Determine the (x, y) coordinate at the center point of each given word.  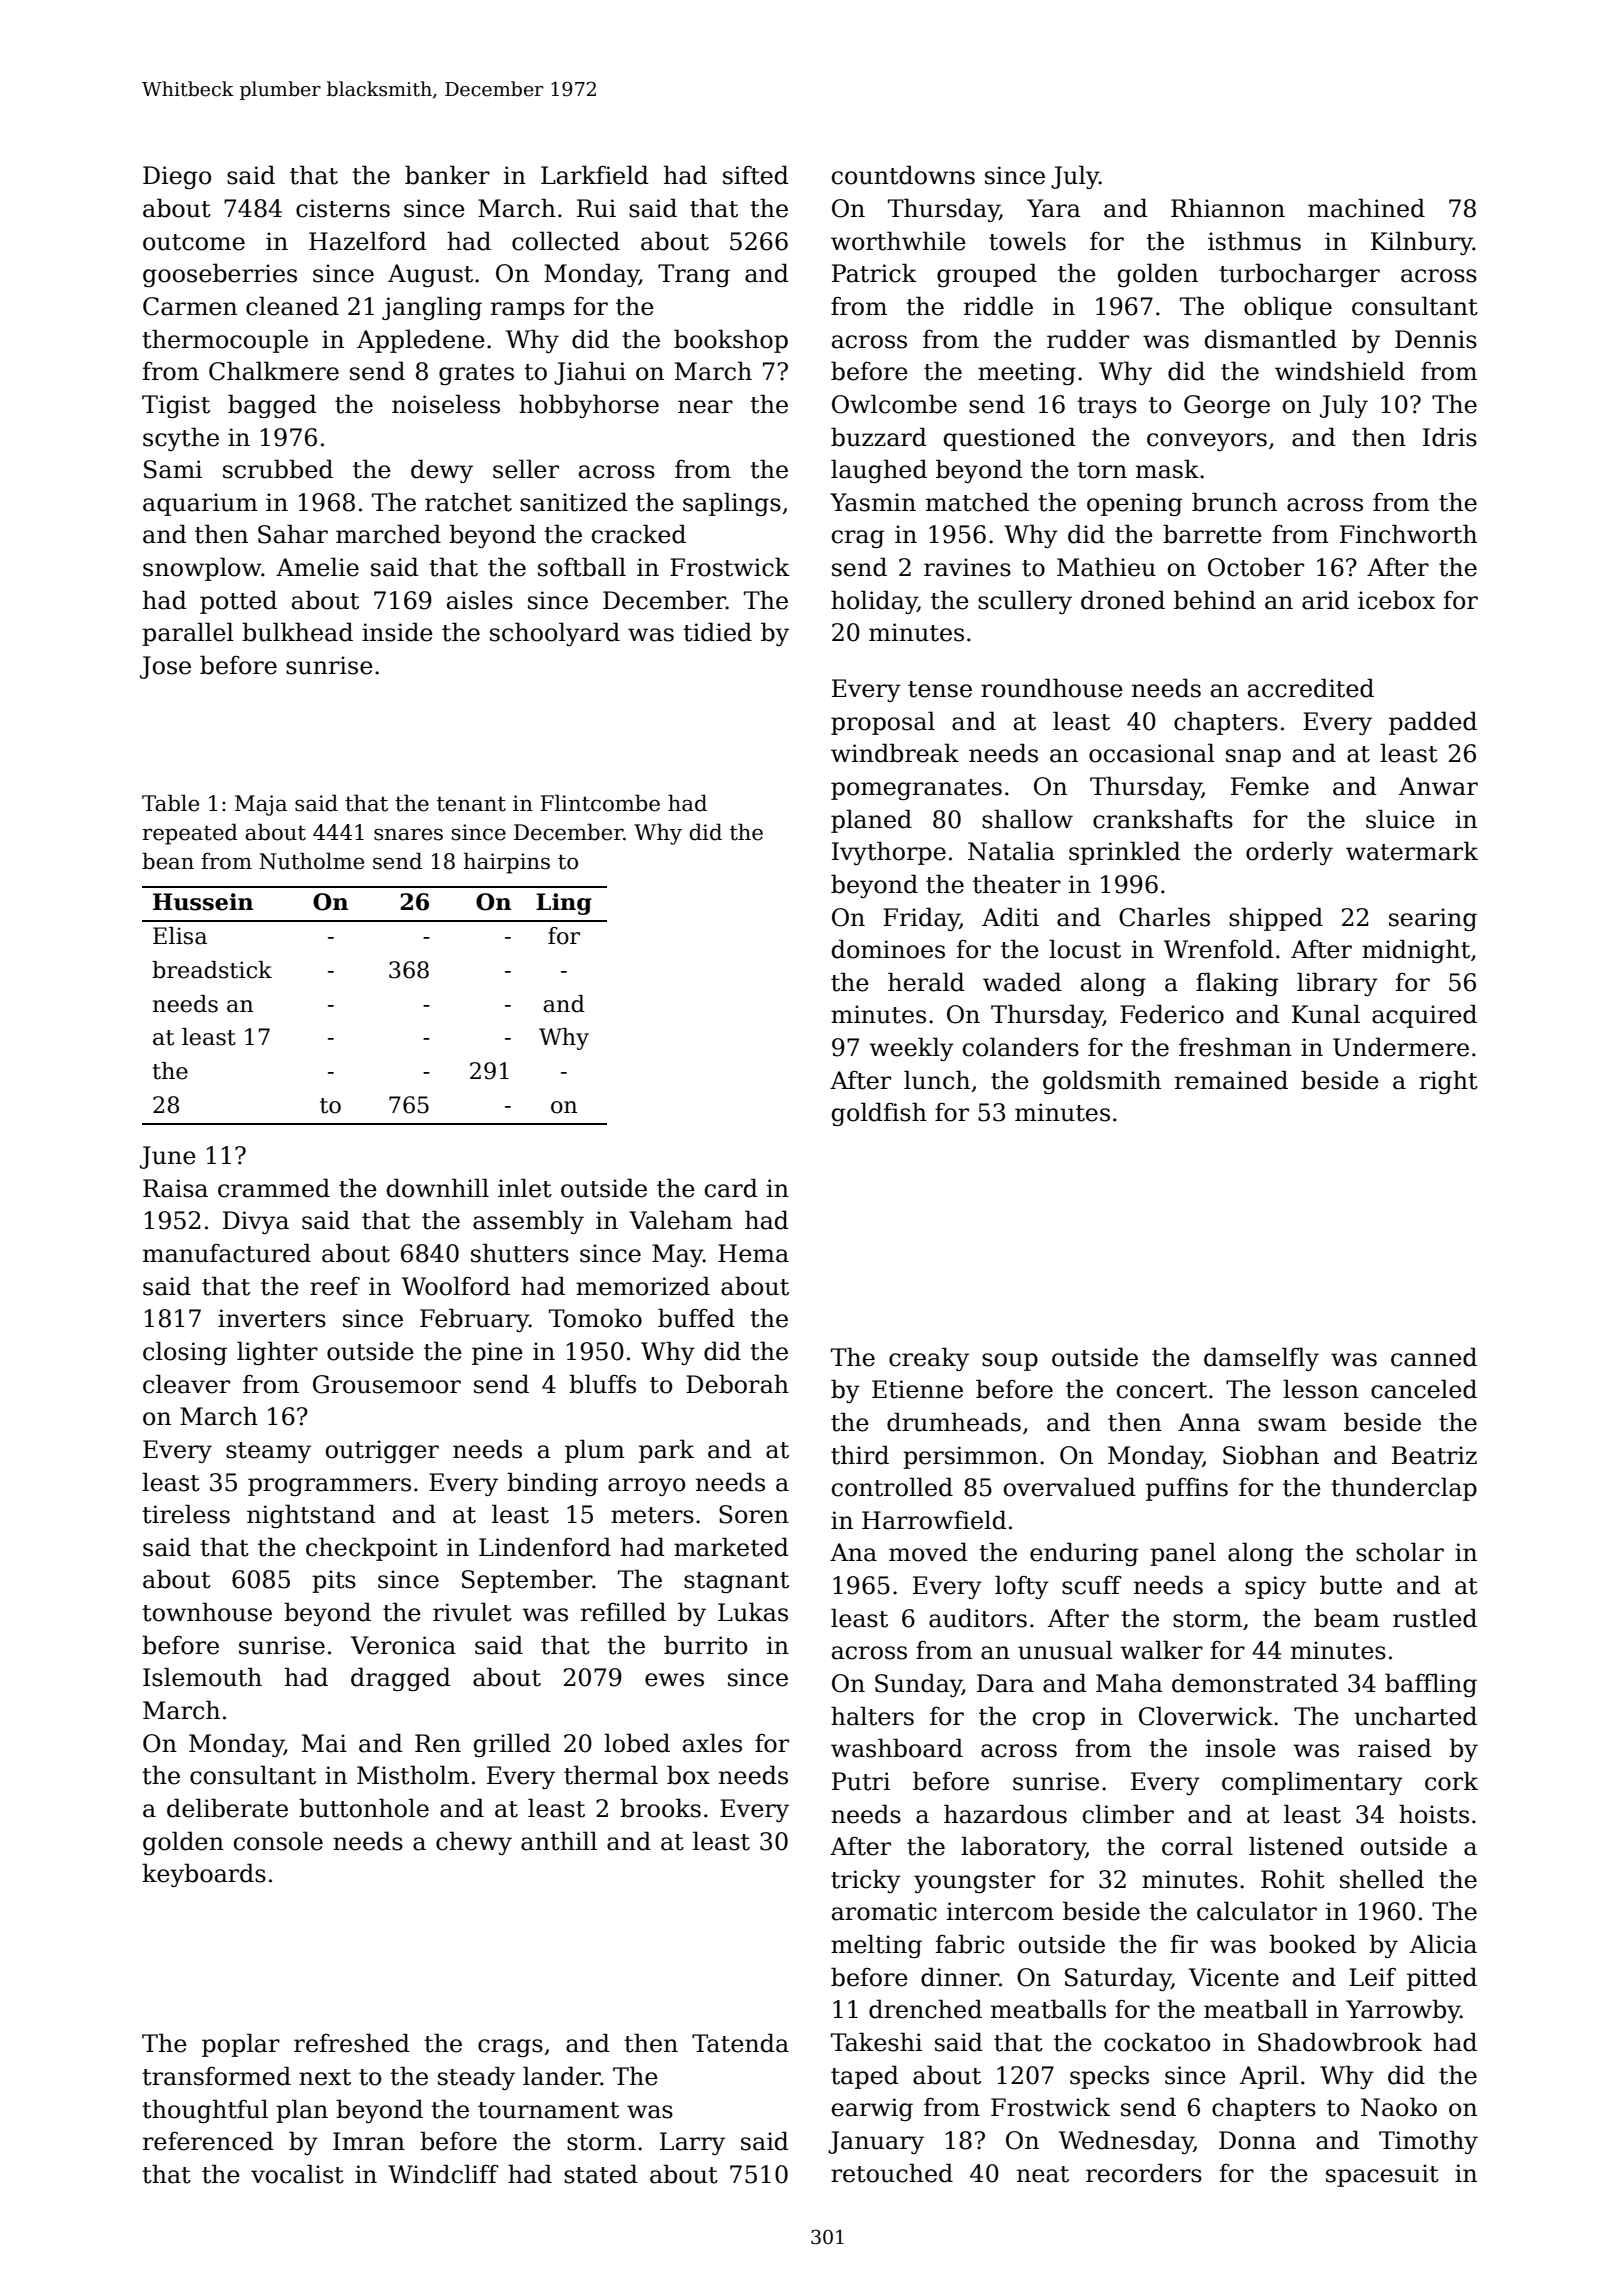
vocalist (297, 2174)
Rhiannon (1228, 208)
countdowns (903, 175)
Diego (177, 177)
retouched (892, 2173)
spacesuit (1382, 2175)
